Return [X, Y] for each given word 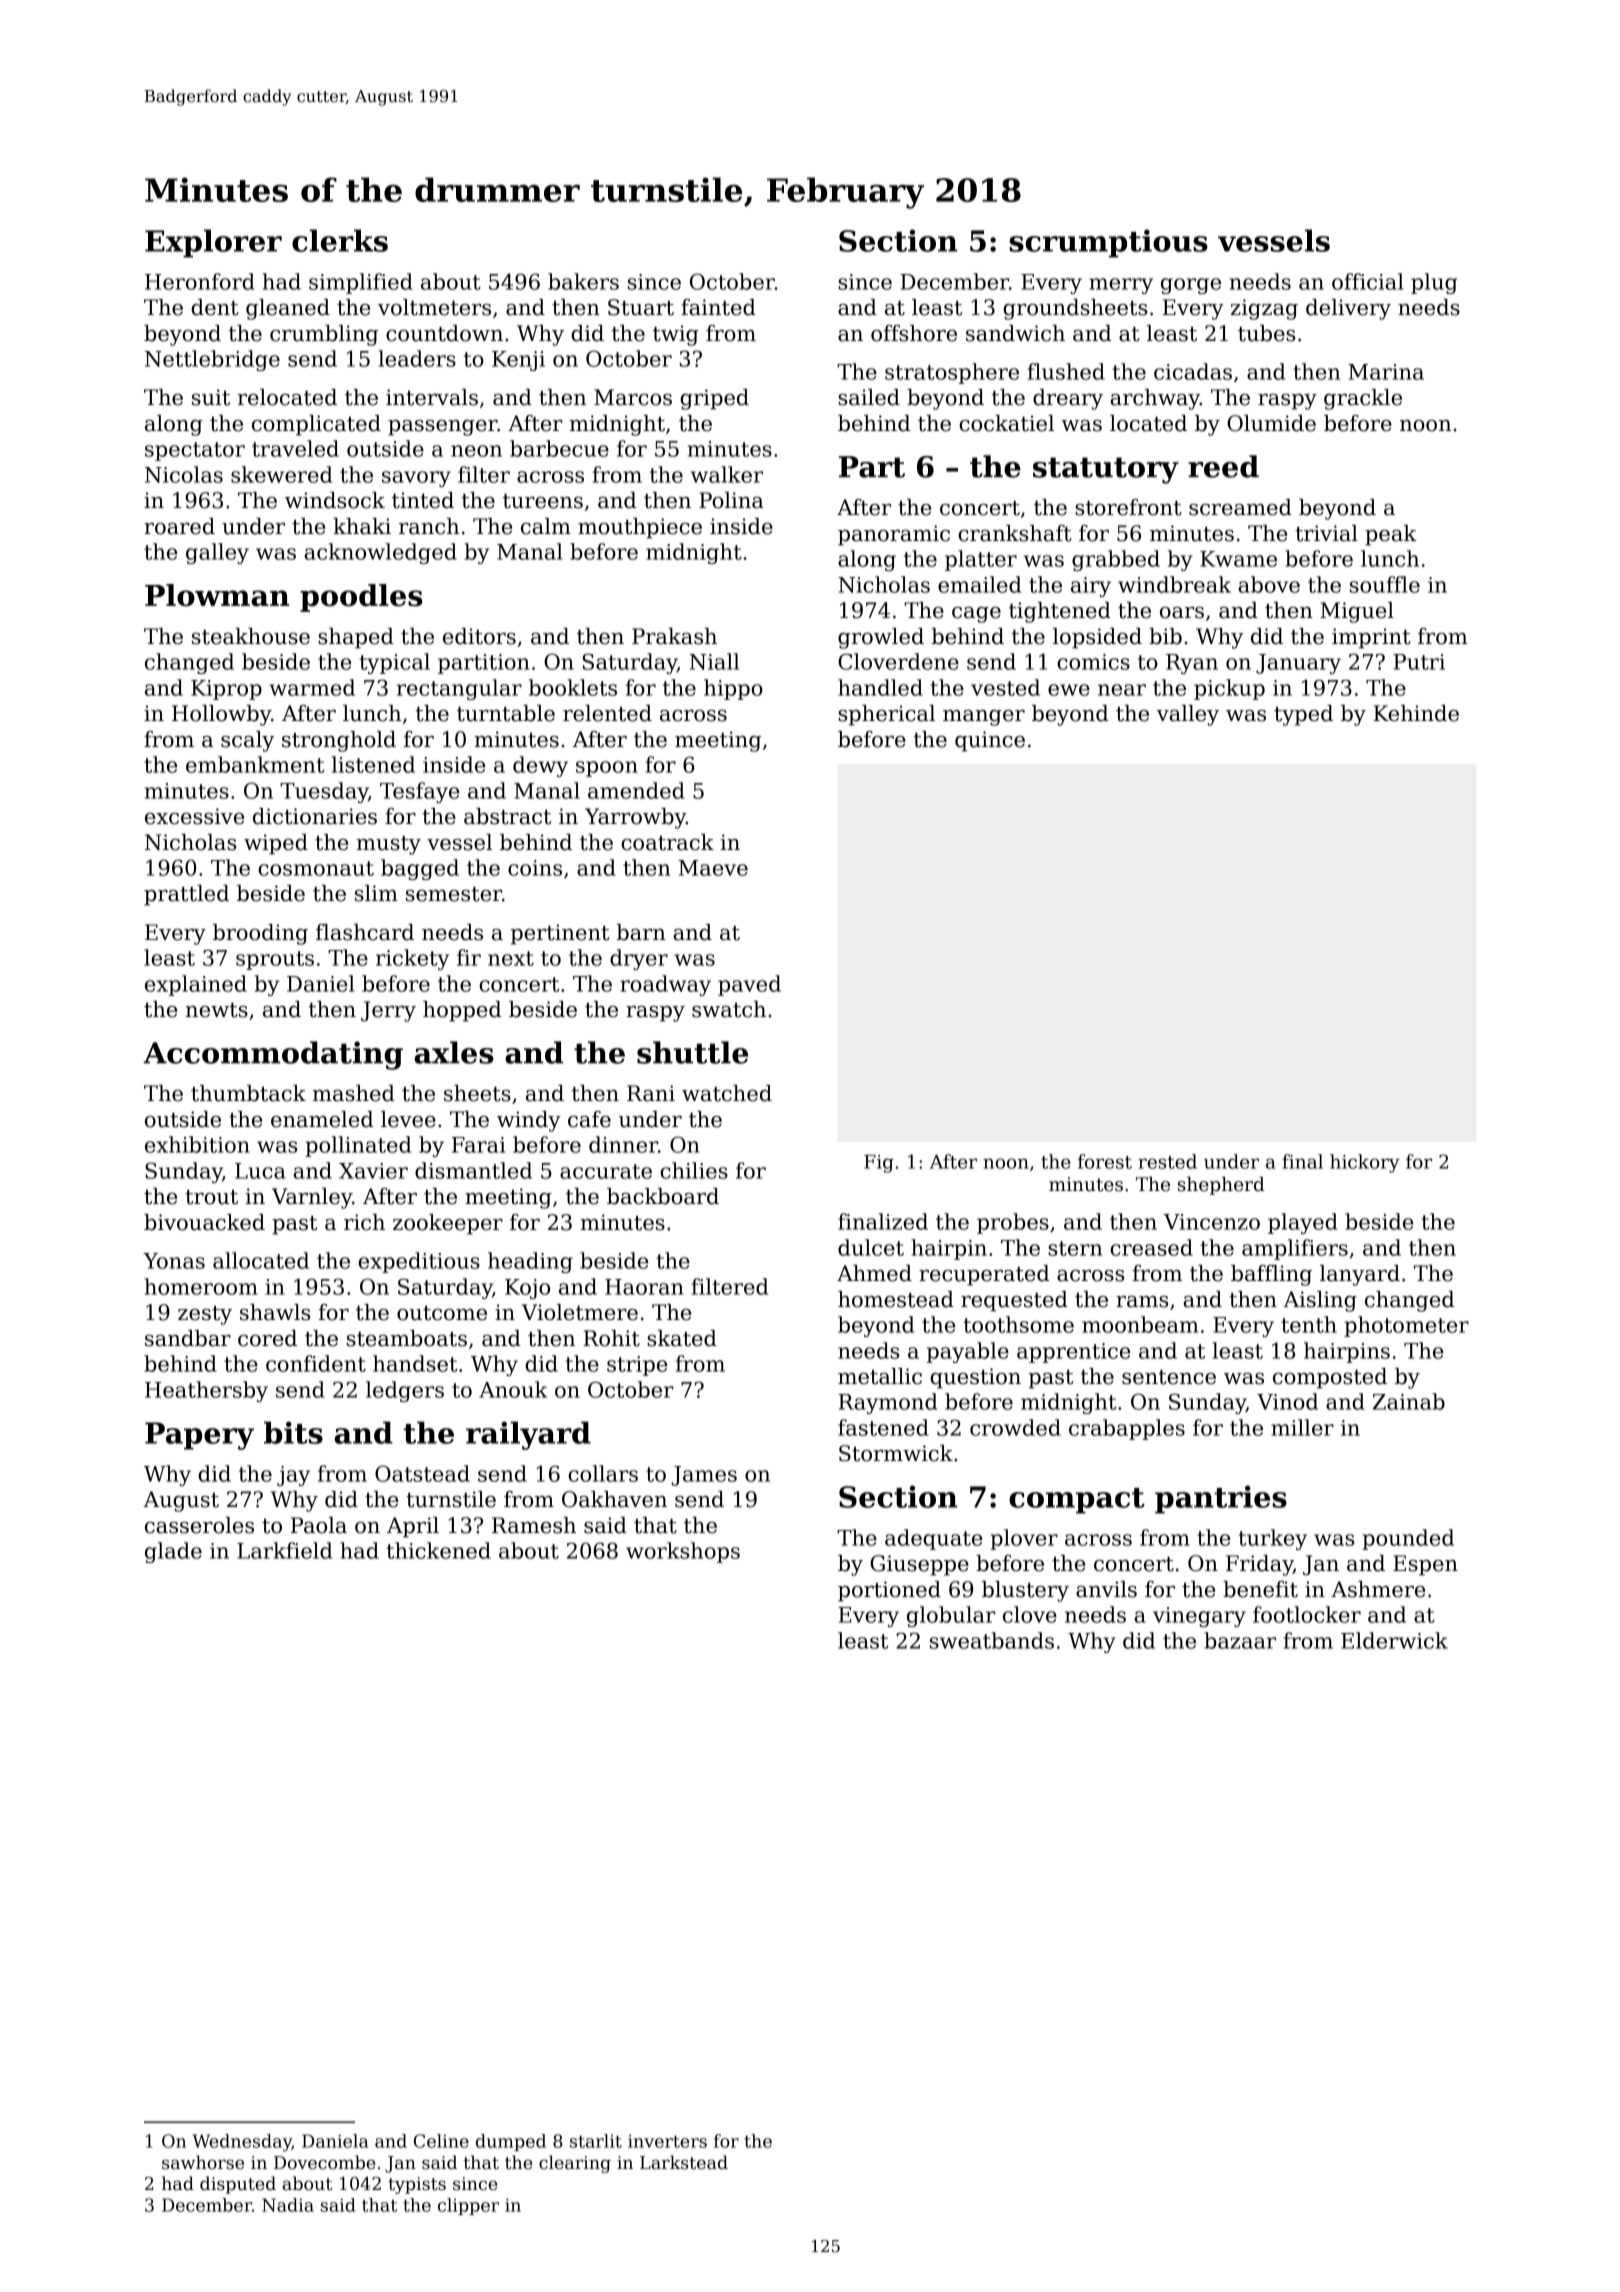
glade [173, 1552]
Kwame [1238, 559]
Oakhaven [614, 1499]
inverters [667, 2141]
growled [881, 638]
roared [179, 526]
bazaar [1240, 1640]
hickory [1365, 1163]
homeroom [201, 1286]
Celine [441, 2141]
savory [416, 479]
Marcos [633, 397]
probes [1013, 1223]
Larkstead [684, 2162]
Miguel [1357, 612]
